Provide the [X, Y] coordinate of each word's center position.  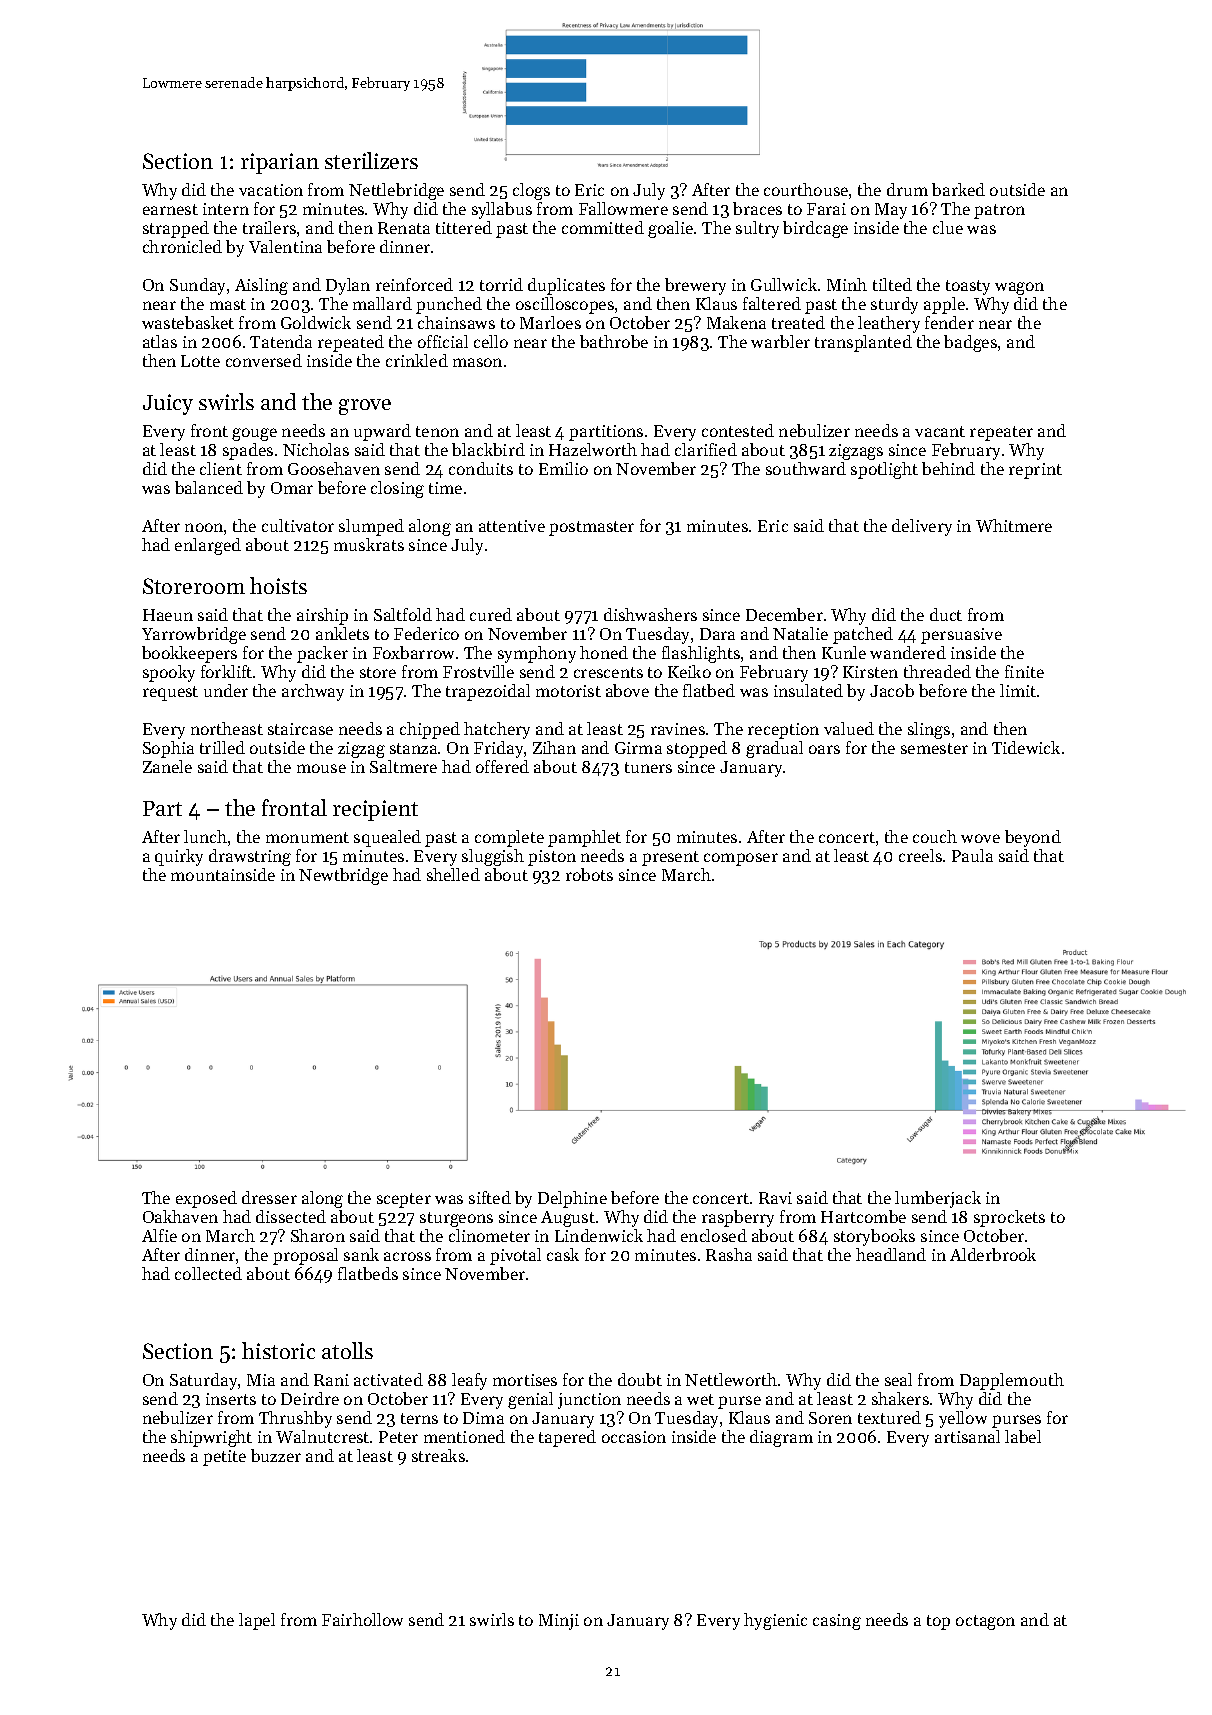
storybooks [874, 1237]
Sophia [168, 749]
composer [741, 859]
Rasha [729, 1254]
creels [920, 855]
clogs [531, 191]
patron [999, 211]
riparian [280, 163]
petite [224, 1458]
